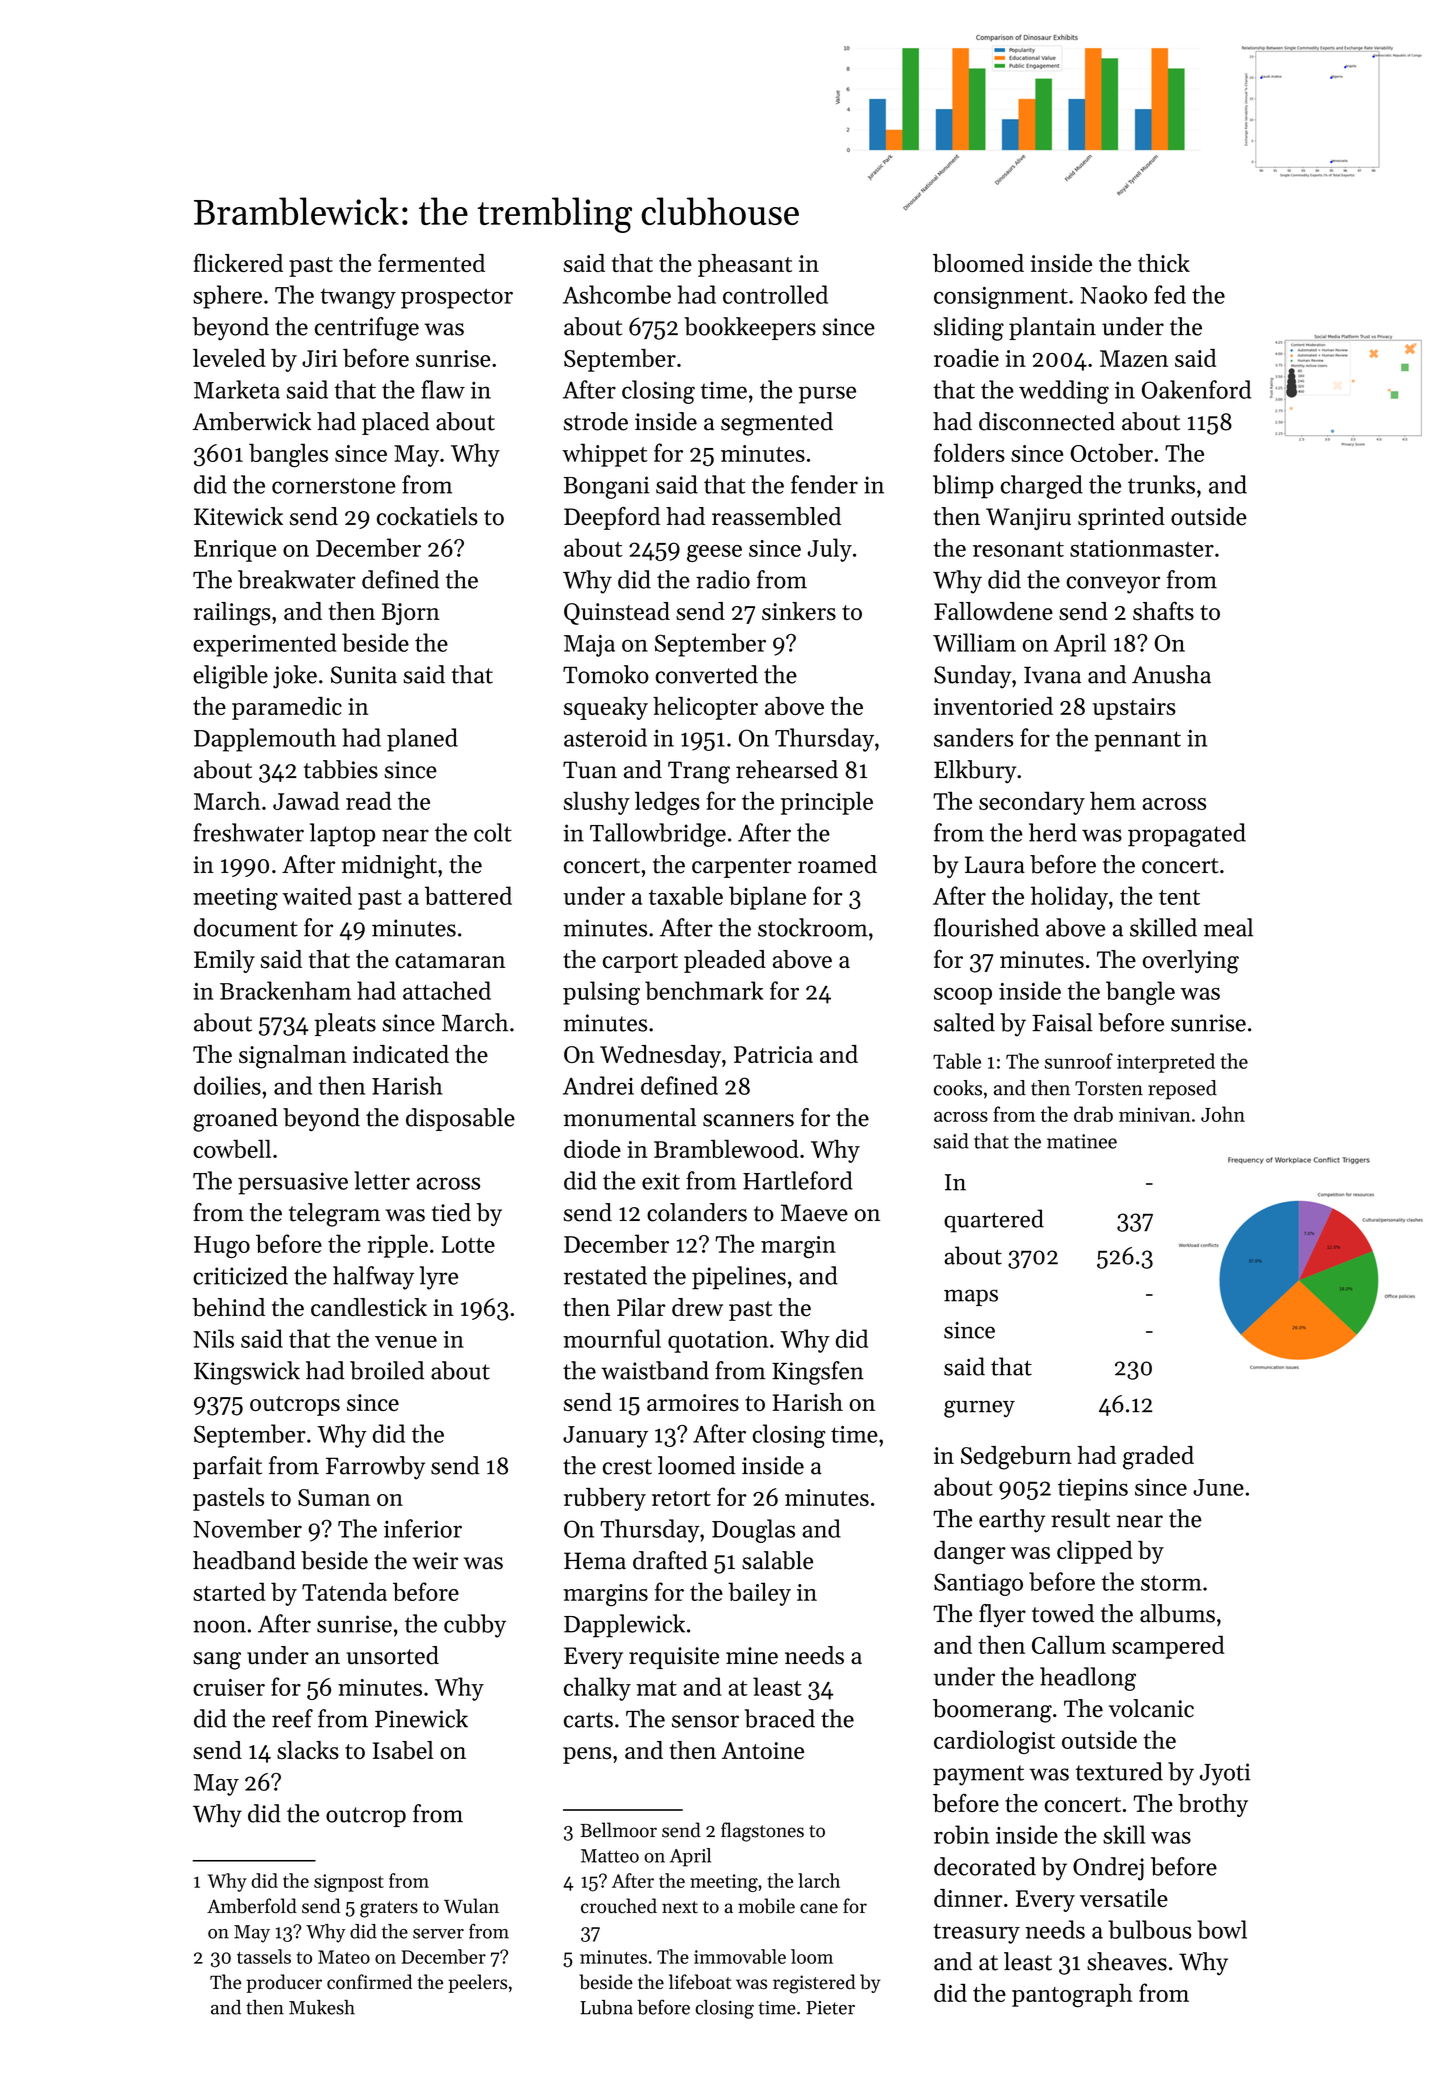 The image size is (1450, 2100). What do you see at coordinates (753, 1531) in the document?
I see `Douglas` at bounding box center [753, 1531].
